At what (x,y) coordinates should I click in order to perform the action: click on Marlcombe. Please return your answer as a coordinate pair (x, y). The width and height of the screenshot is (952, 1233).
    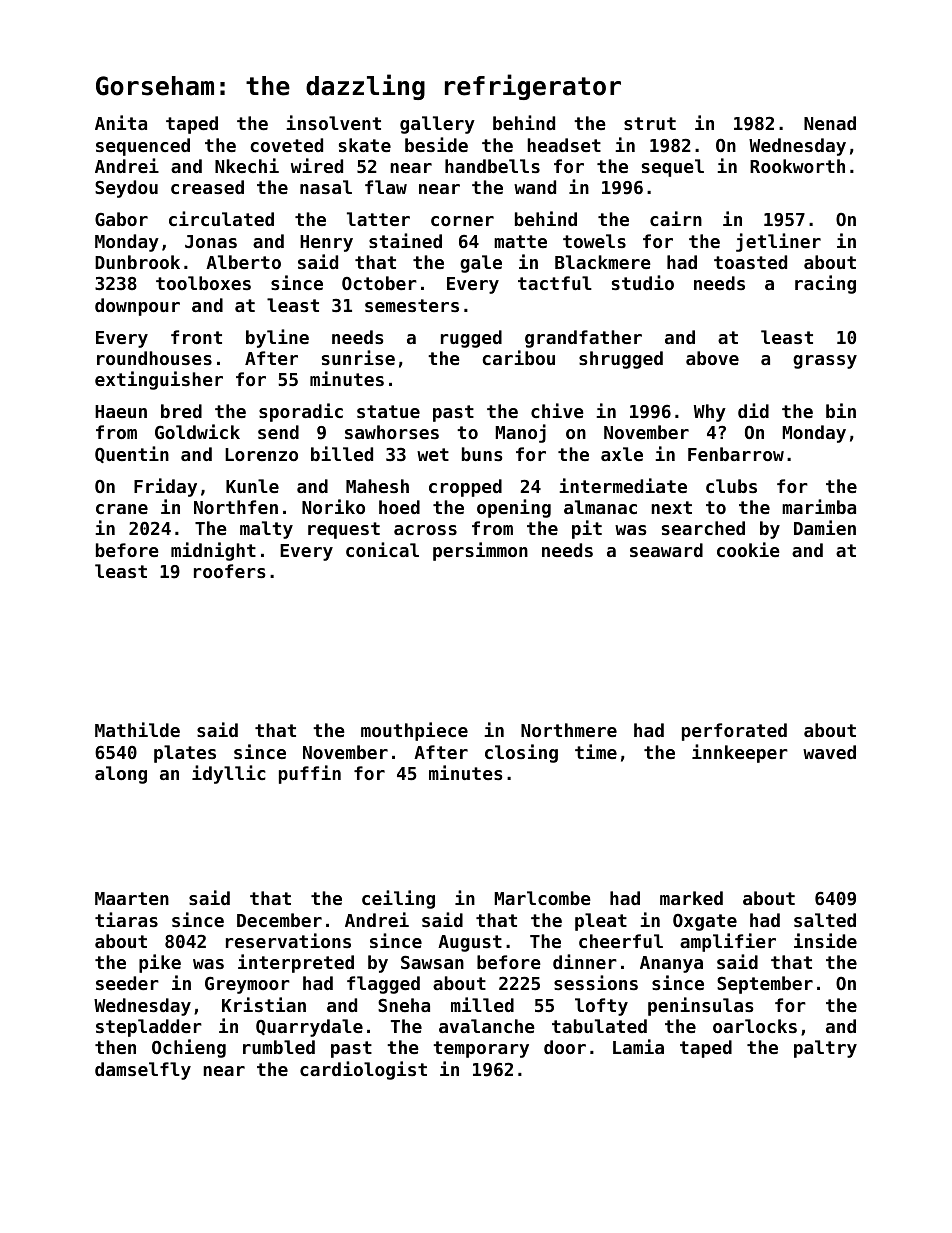
    Looking at the image, I should click on (542, 898).
